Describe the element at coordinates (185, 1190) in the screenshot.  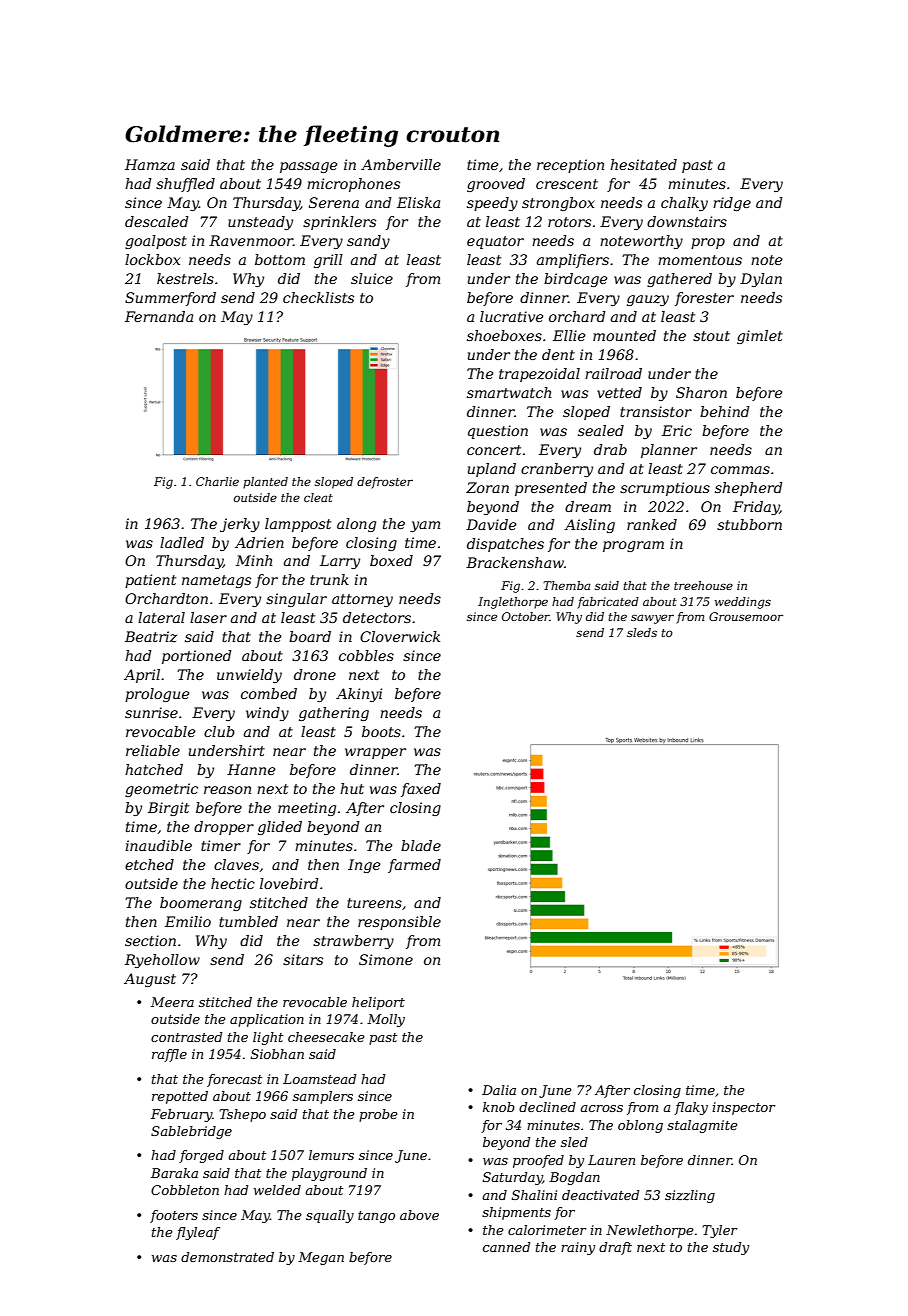
I see `Cobbleton` at that location.
